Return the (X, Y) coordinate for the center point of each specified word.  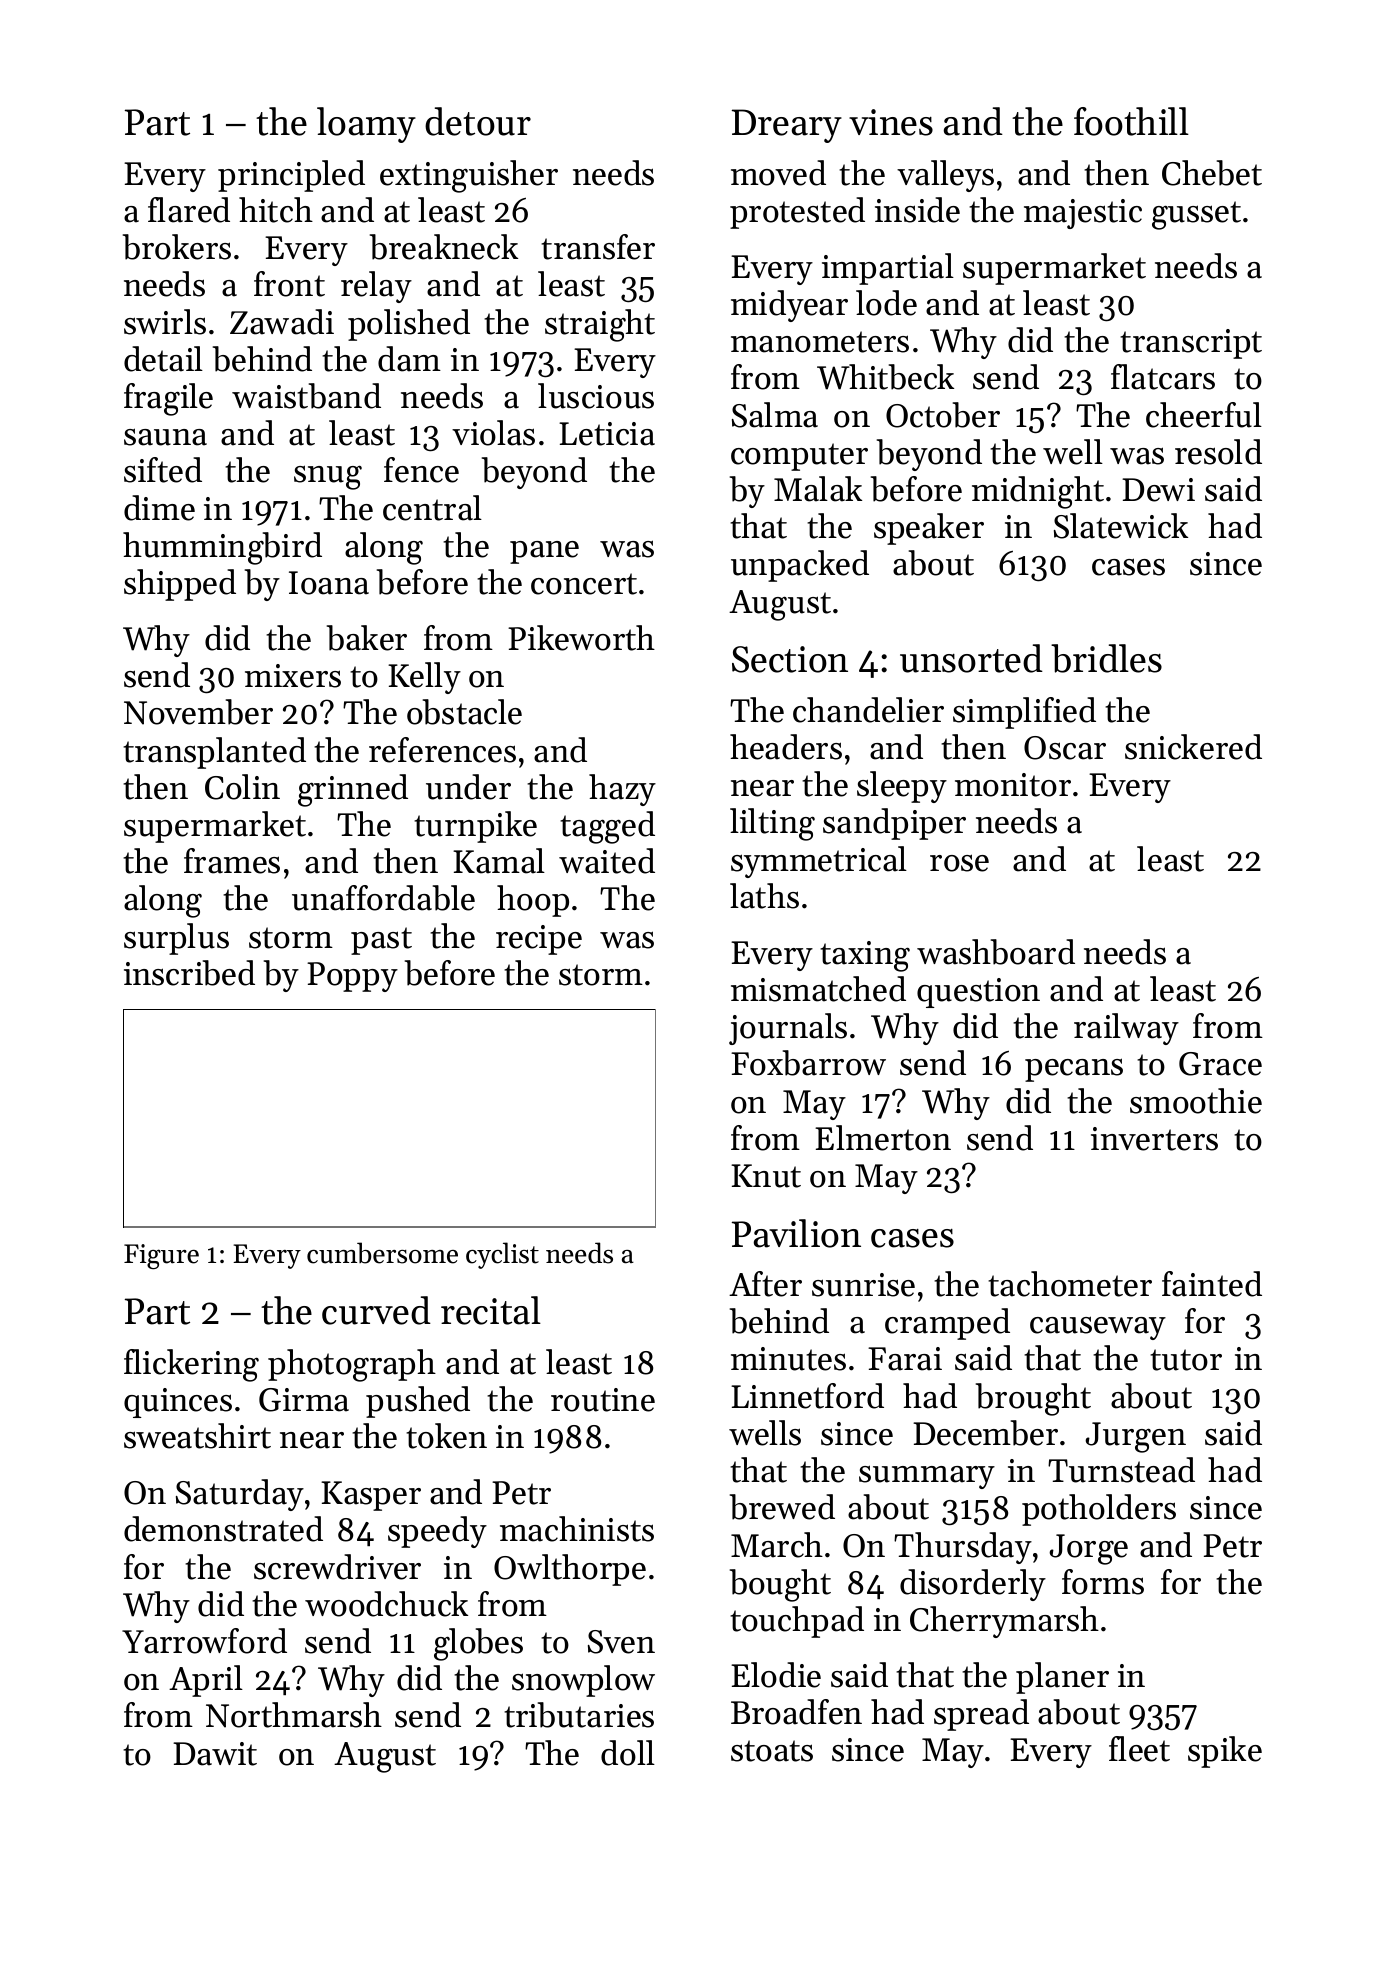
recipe (539, 940)
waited (607, 861)
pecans (1074, 1070)
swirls (165, 322)
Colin (242, 787)
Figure (161, 1256)
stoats (772, 1751)
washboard (996, 952)
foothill (1131, 121)
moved (778, 173)
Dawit (215, 1754)
